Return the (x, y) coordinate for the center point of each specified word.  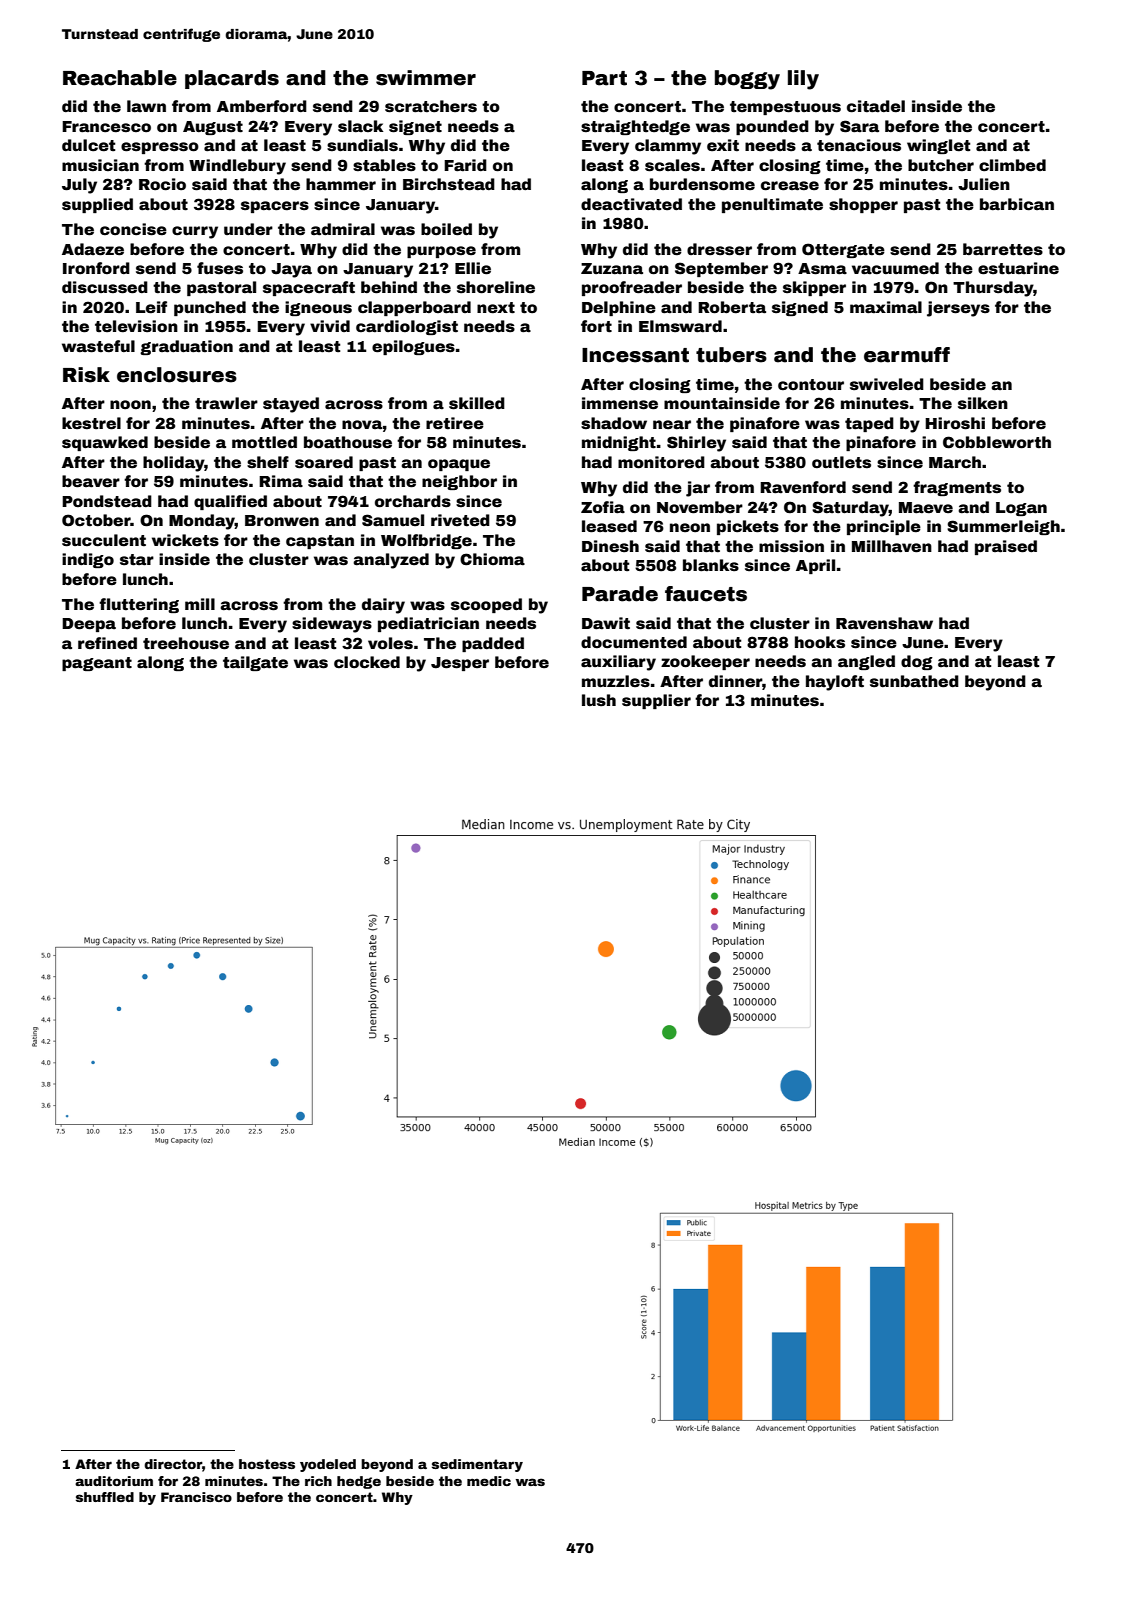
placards (232, 79)
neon (690, 528)
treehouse (186, 643)
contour (811, 385)
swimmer (426, 78)
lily (803, 80)
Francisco (196, 1497)
